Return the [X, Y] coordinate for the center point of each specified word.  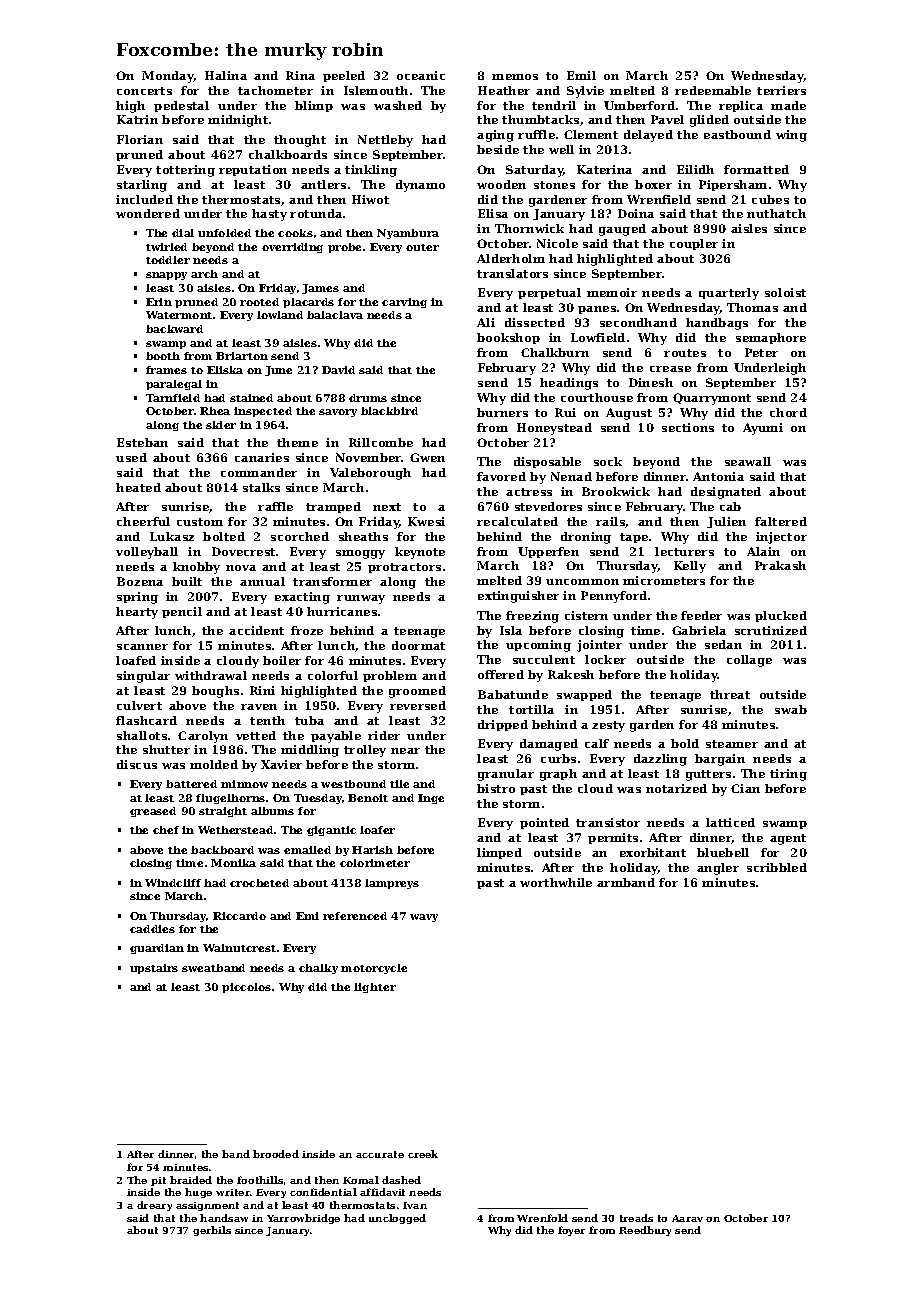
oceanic [421, 75]
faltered [781, 521]
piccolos [246, 988]
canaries [262, 457]
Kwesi [426, 521]
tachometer [275, 90]
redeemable [713, 90]
